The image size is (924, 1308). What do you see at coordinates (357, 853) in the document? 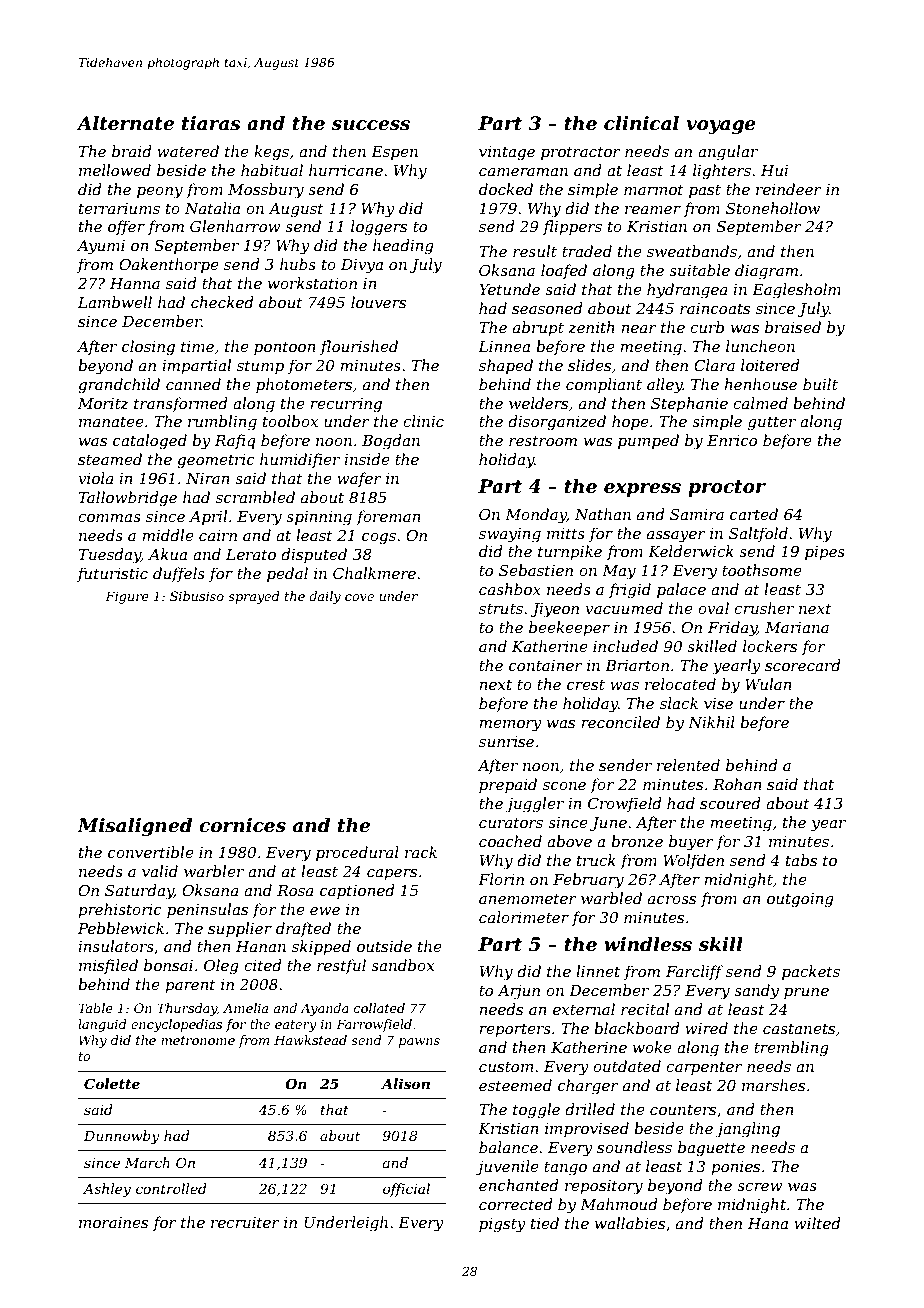
I see `procedural` at bounding box center [357, 853].
